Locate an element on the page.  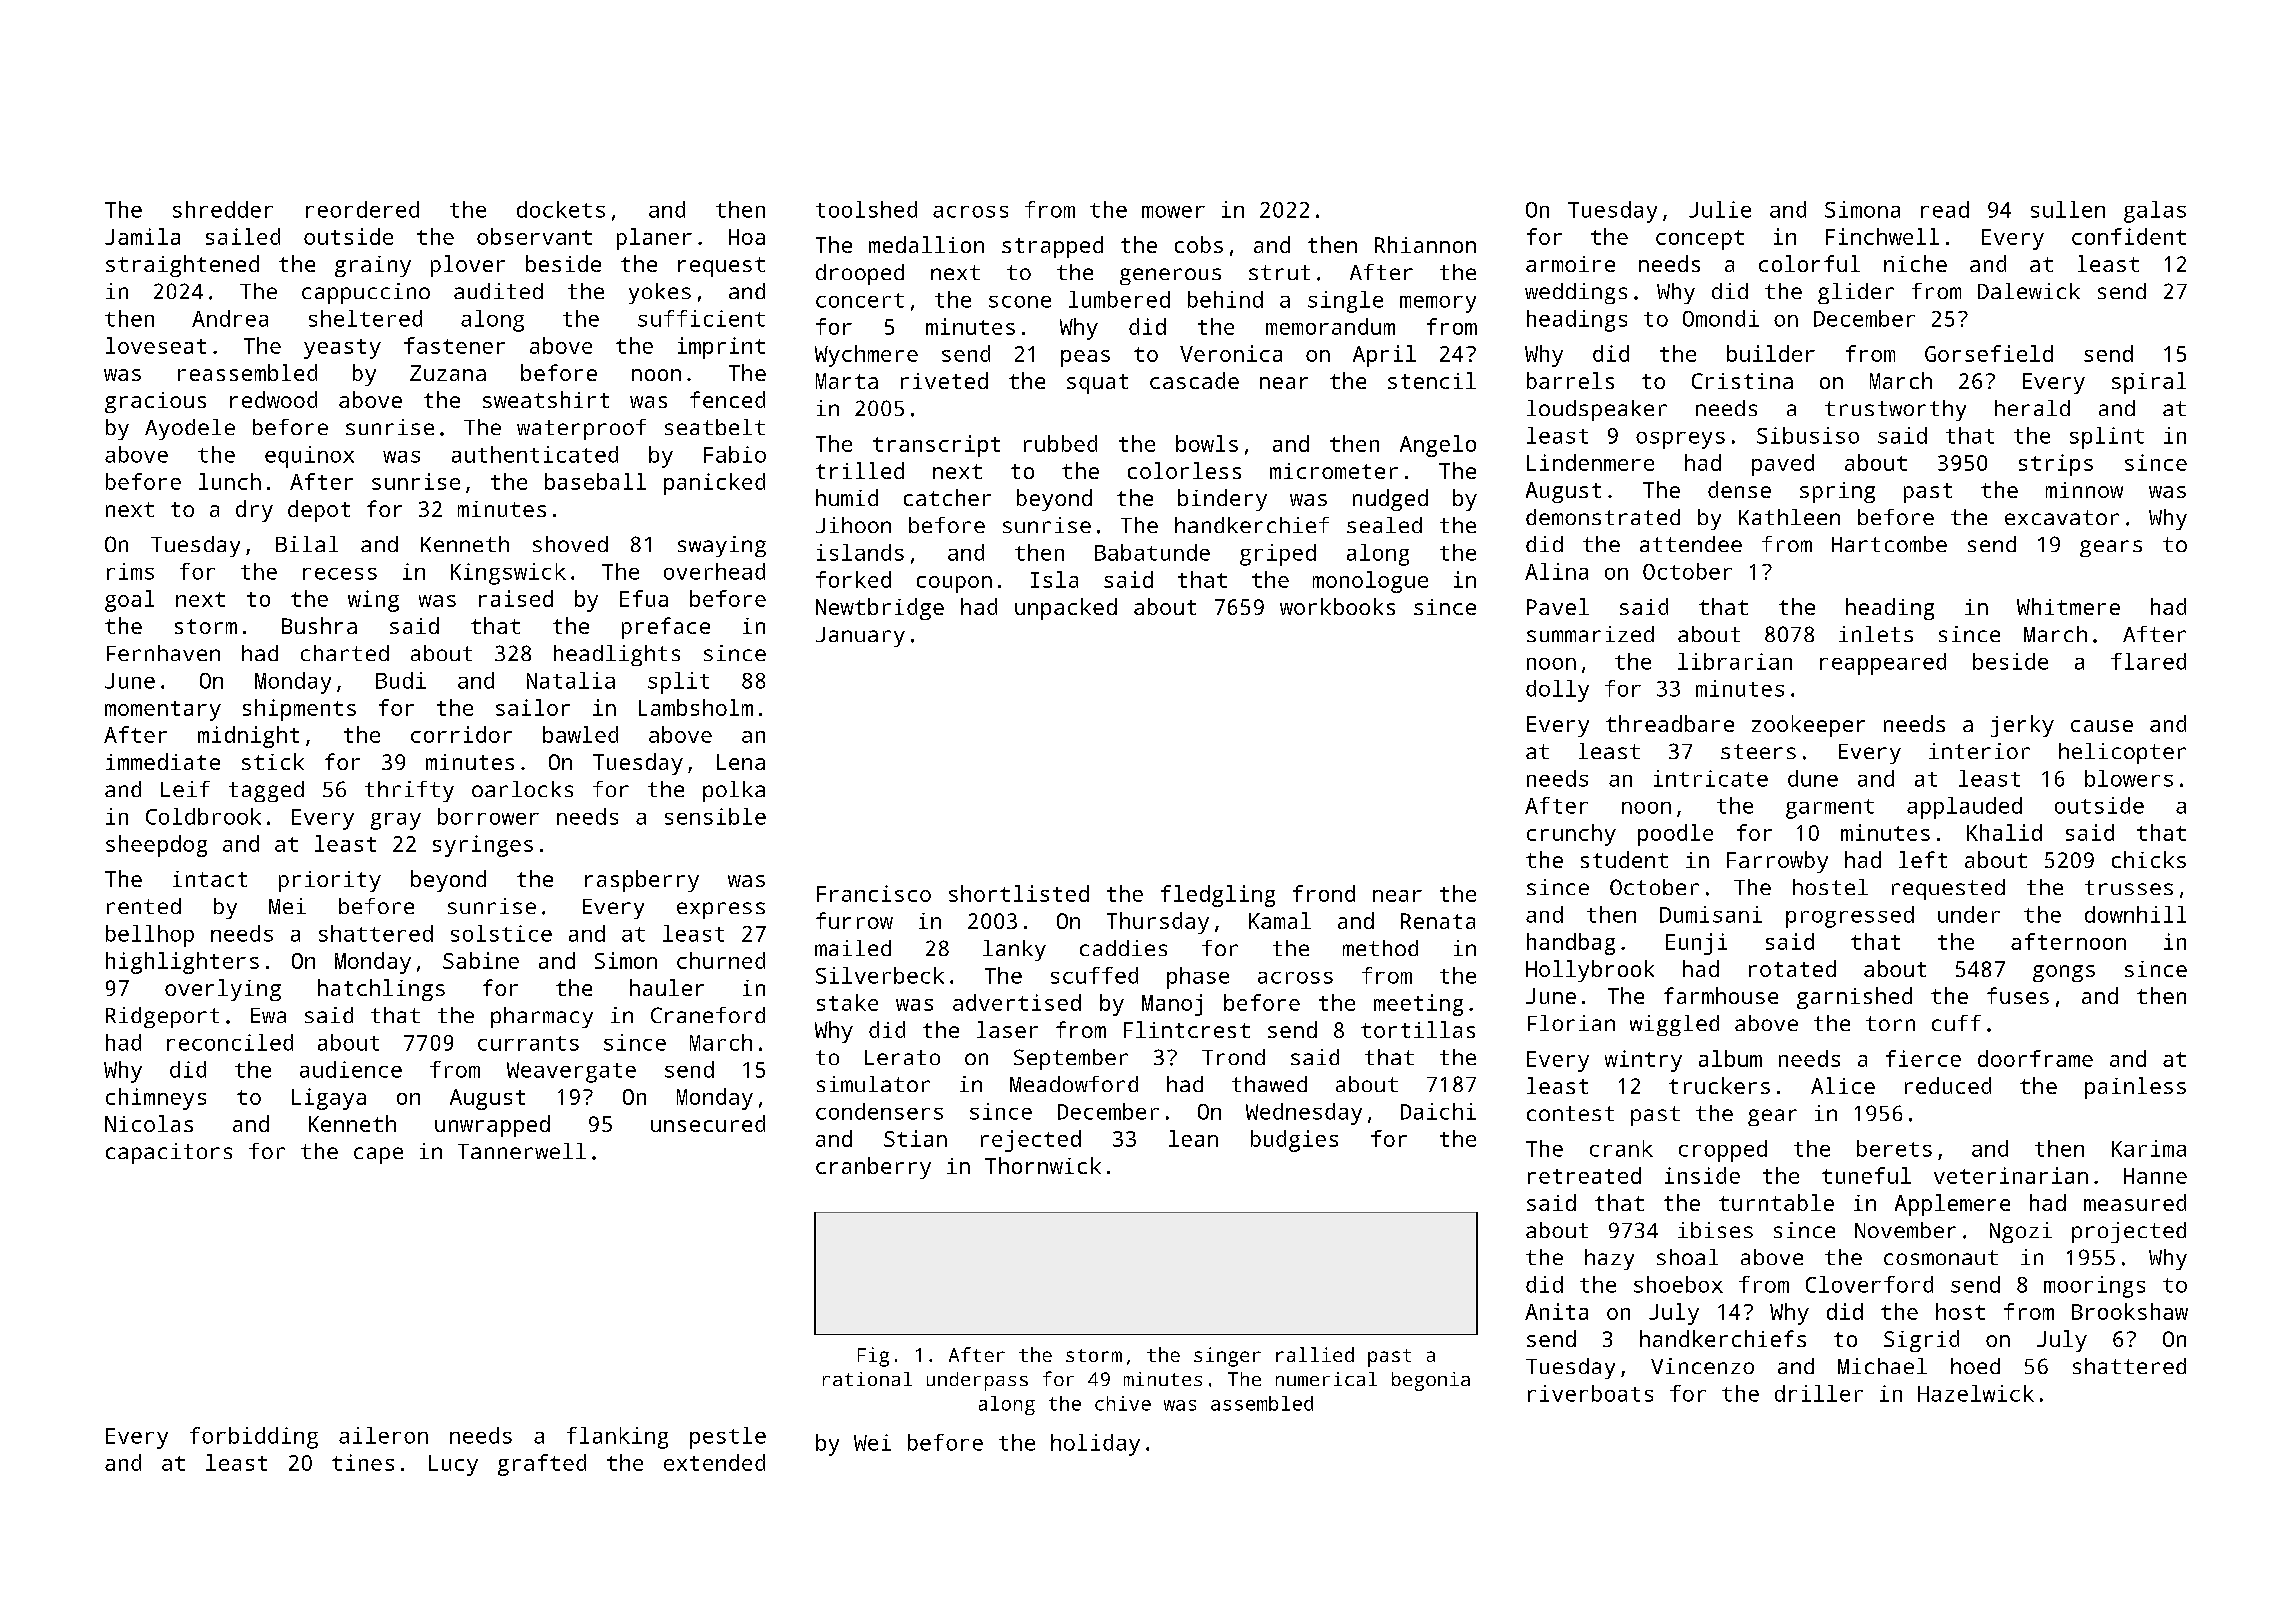
holiday is located at coordinates (1095, 1445).
